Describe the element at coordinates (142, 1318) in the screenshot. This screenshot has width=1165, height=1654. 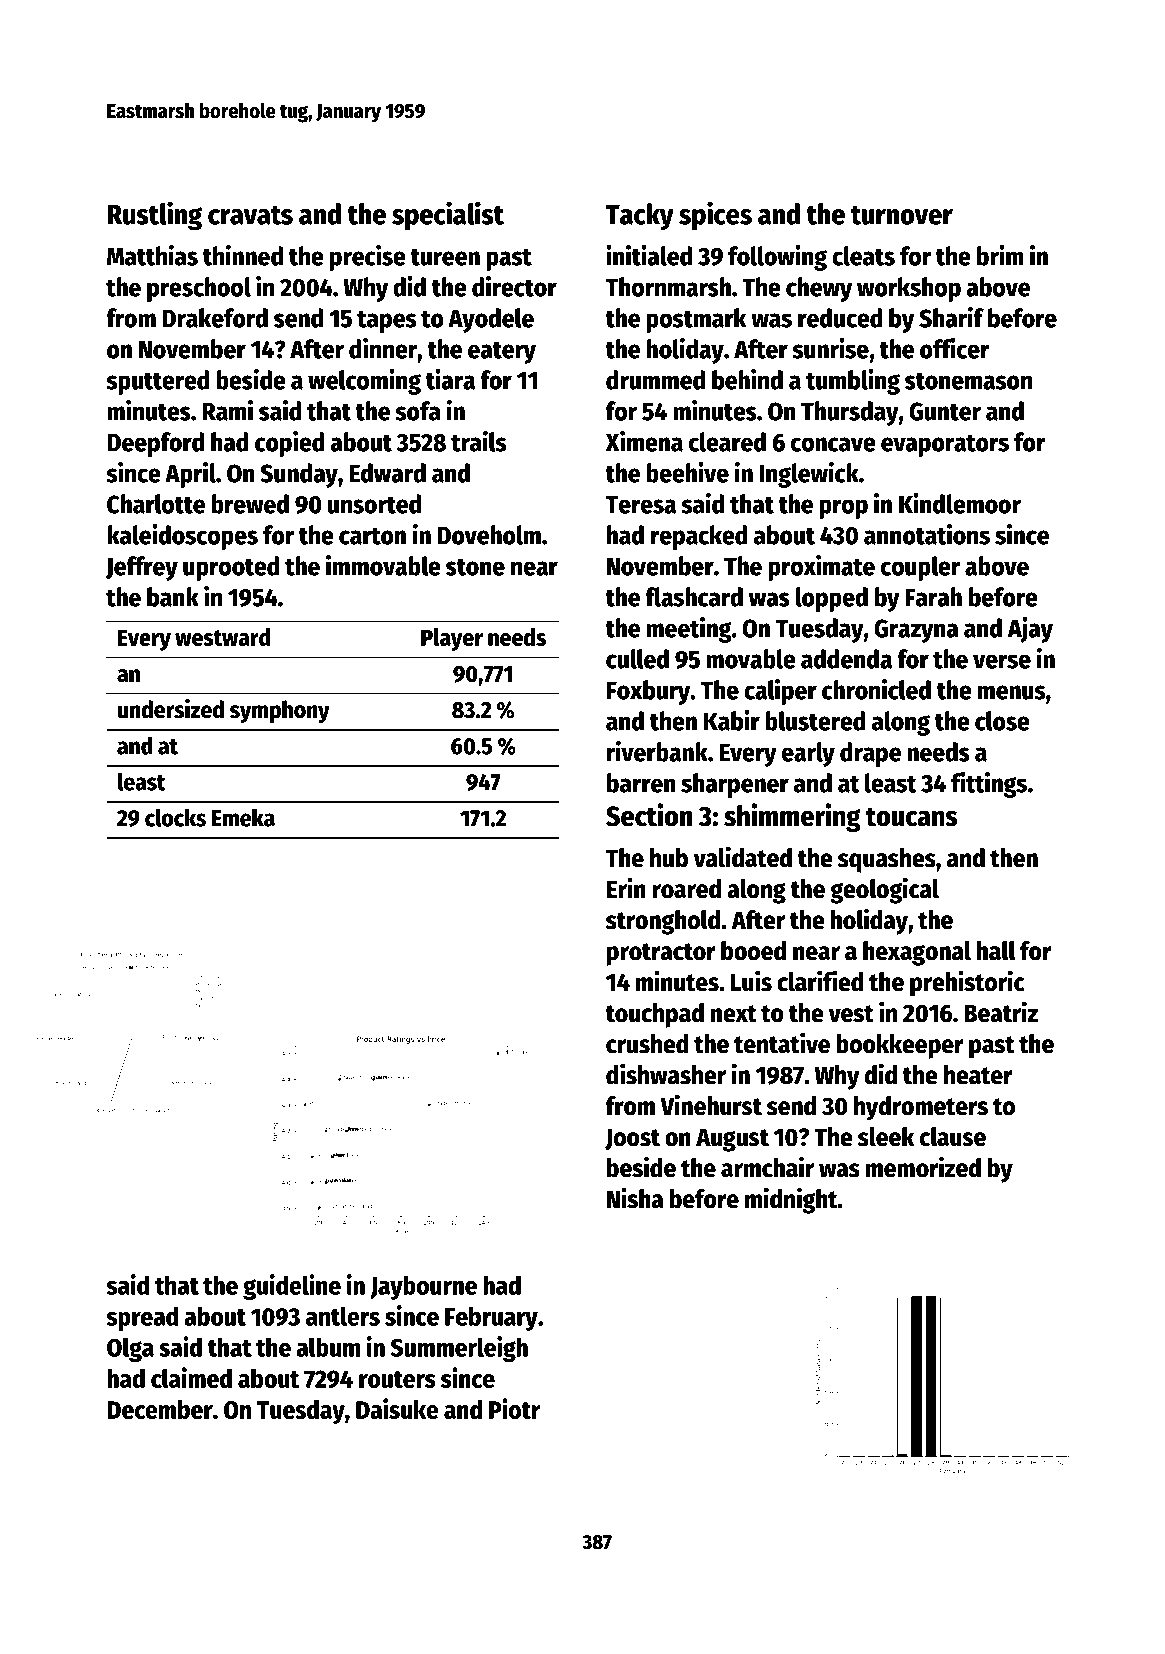
I see `spread` at that location.
